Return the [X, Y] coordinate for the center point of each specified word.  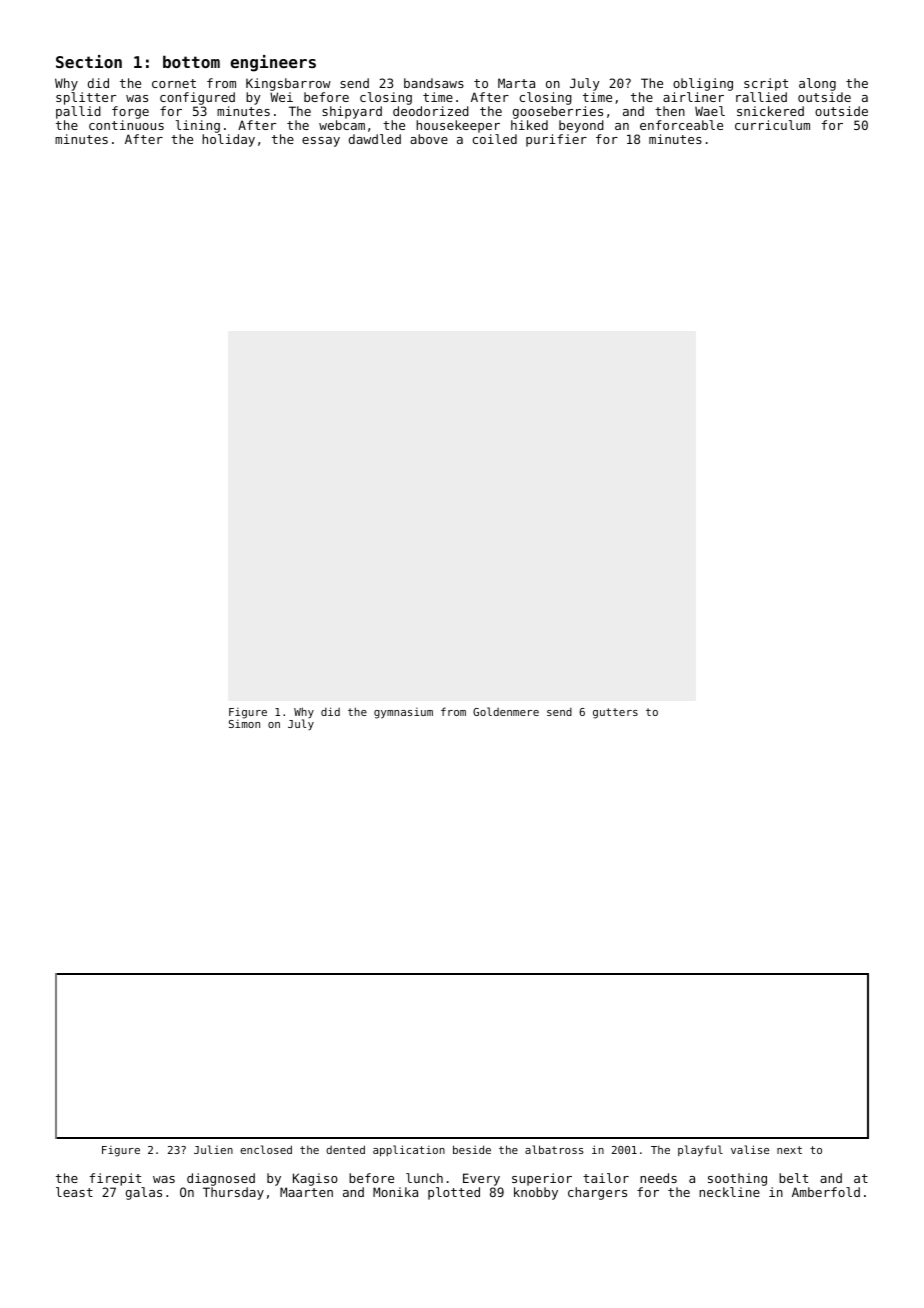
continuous [126, 125]
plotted [454, 1193]
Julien [213, 1149]
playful [700, 1151]
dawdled [375, 139]
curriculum [772, 125]
